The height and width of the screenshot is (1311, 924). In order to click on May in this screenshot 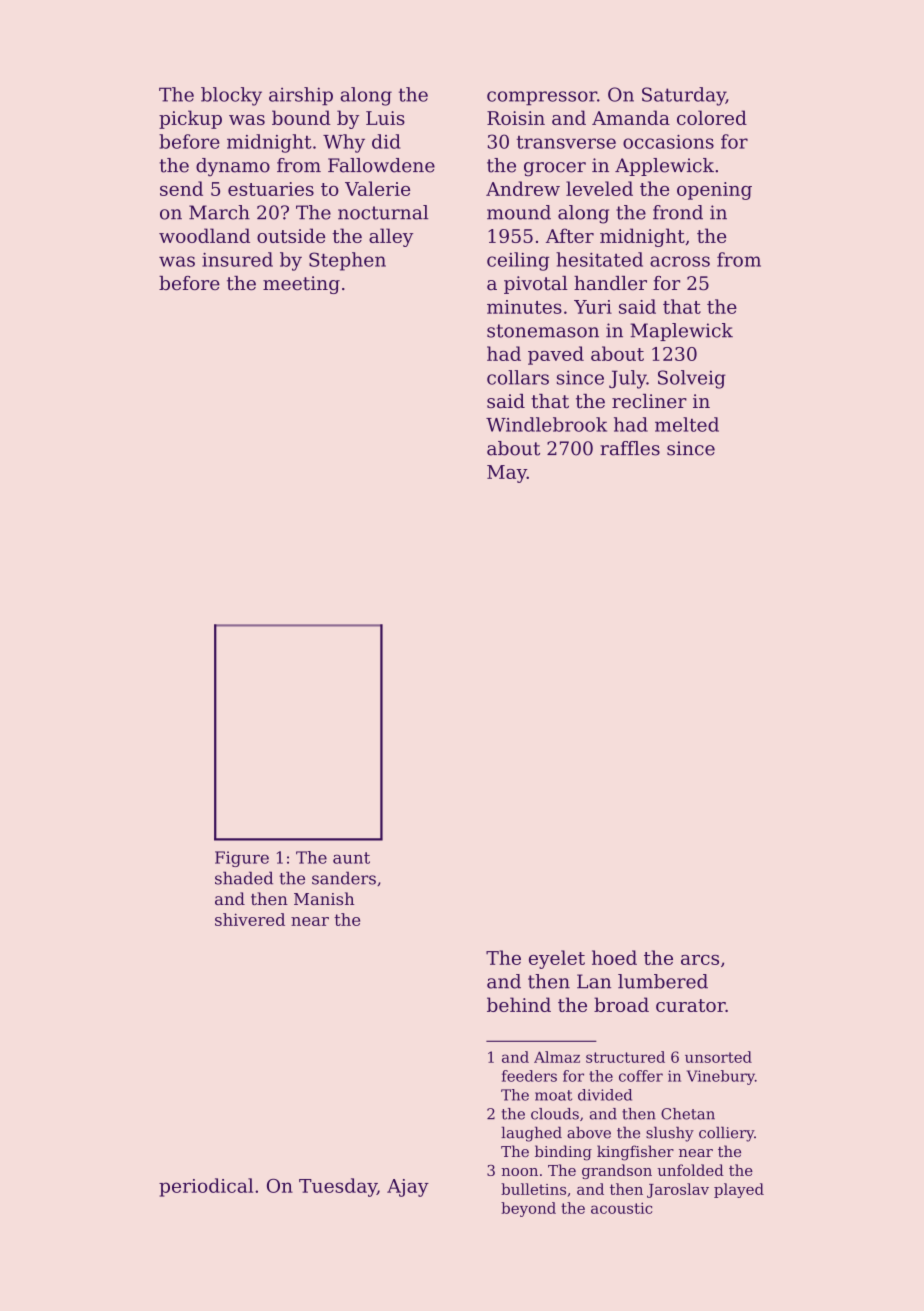, I will do `click(507, 474)`.
